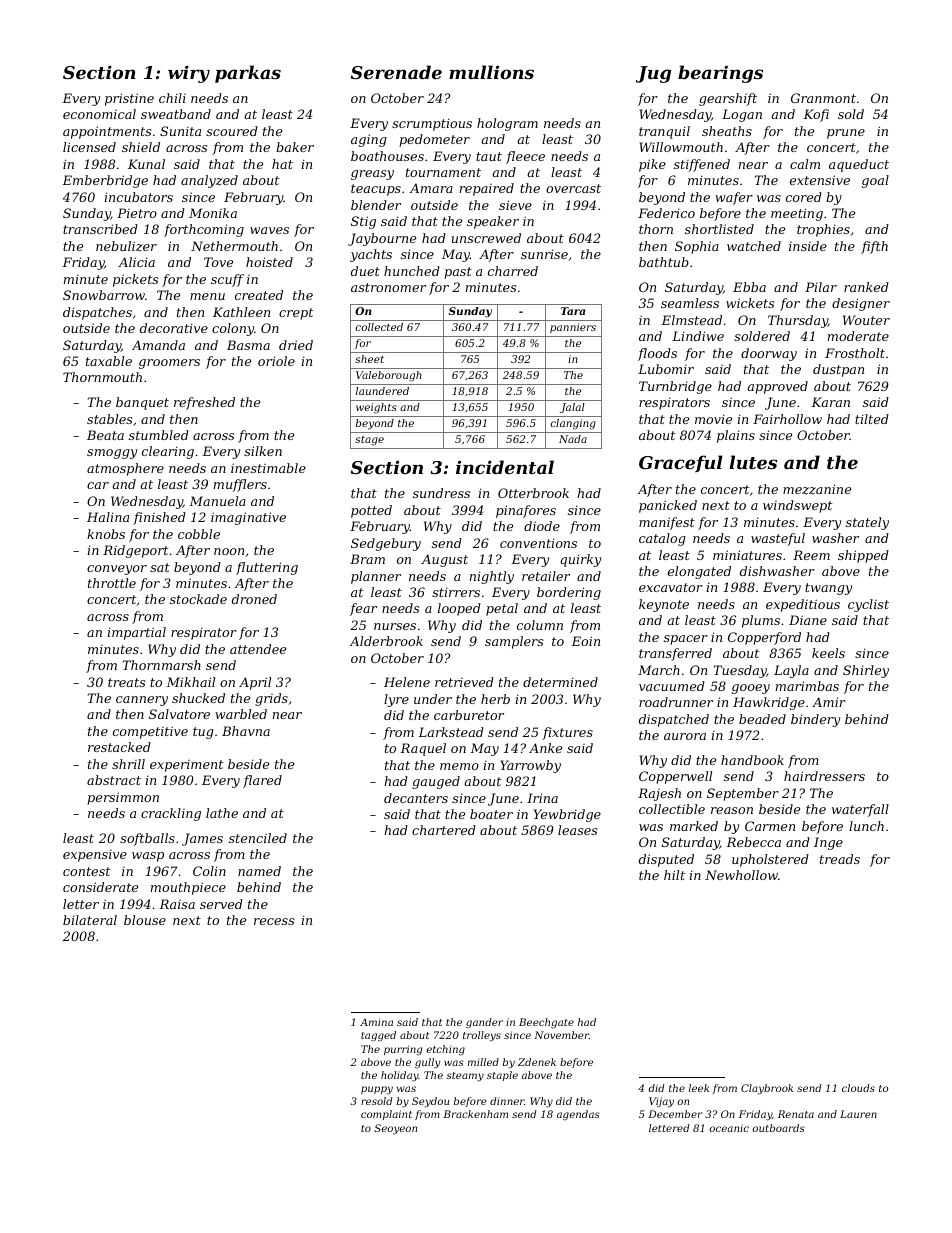 The image size is (952, 1233). What do you see at coordinates (248, 74) in the screenshot?
I see `parkas` at bounding box center [248, 74].
